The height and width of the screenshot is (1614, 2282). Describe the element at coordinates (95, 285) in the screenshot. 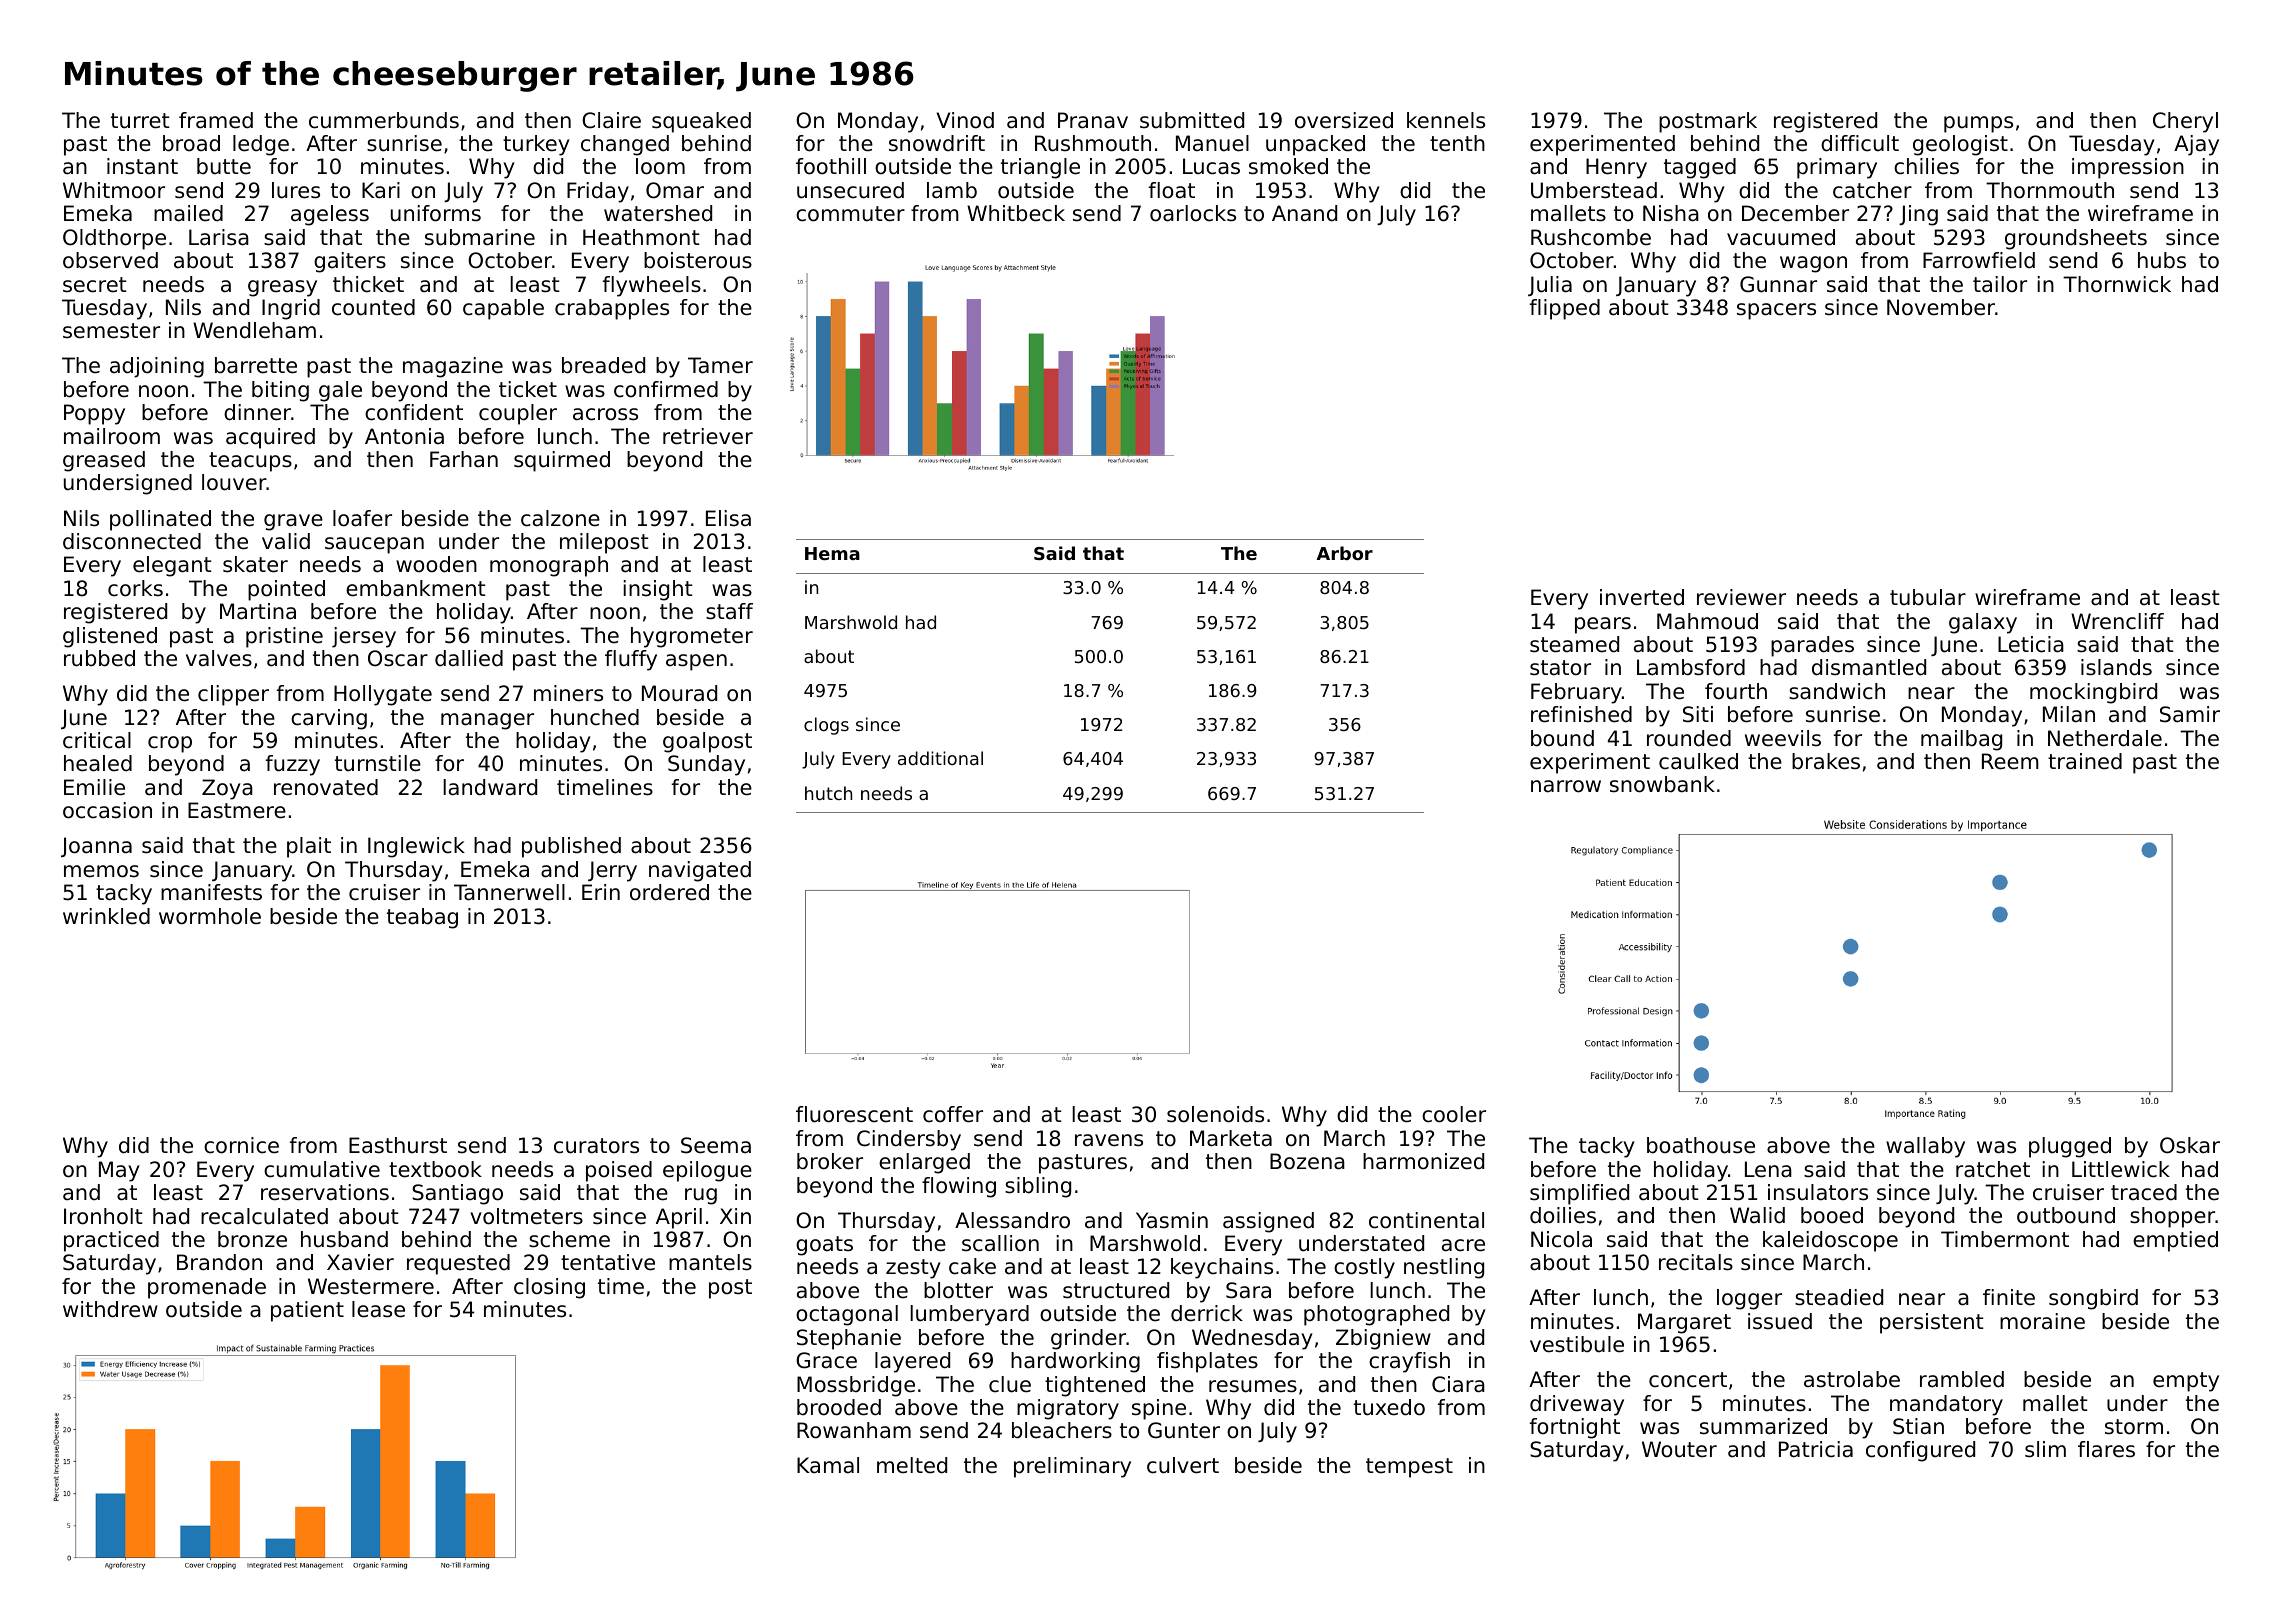

I see `secret` at that location.
